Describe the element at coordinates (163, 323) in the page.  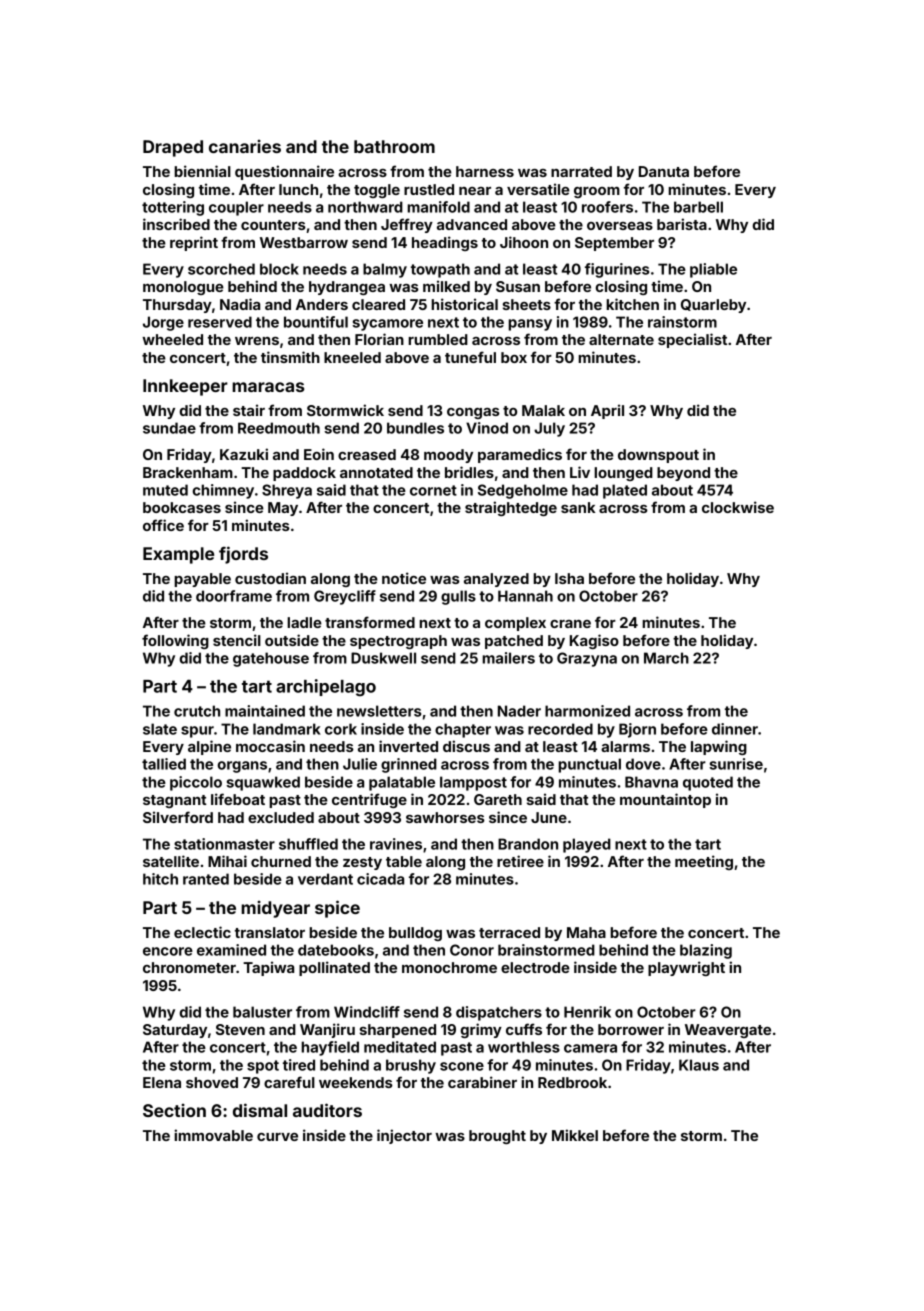
I see `Jorge` at that location.
